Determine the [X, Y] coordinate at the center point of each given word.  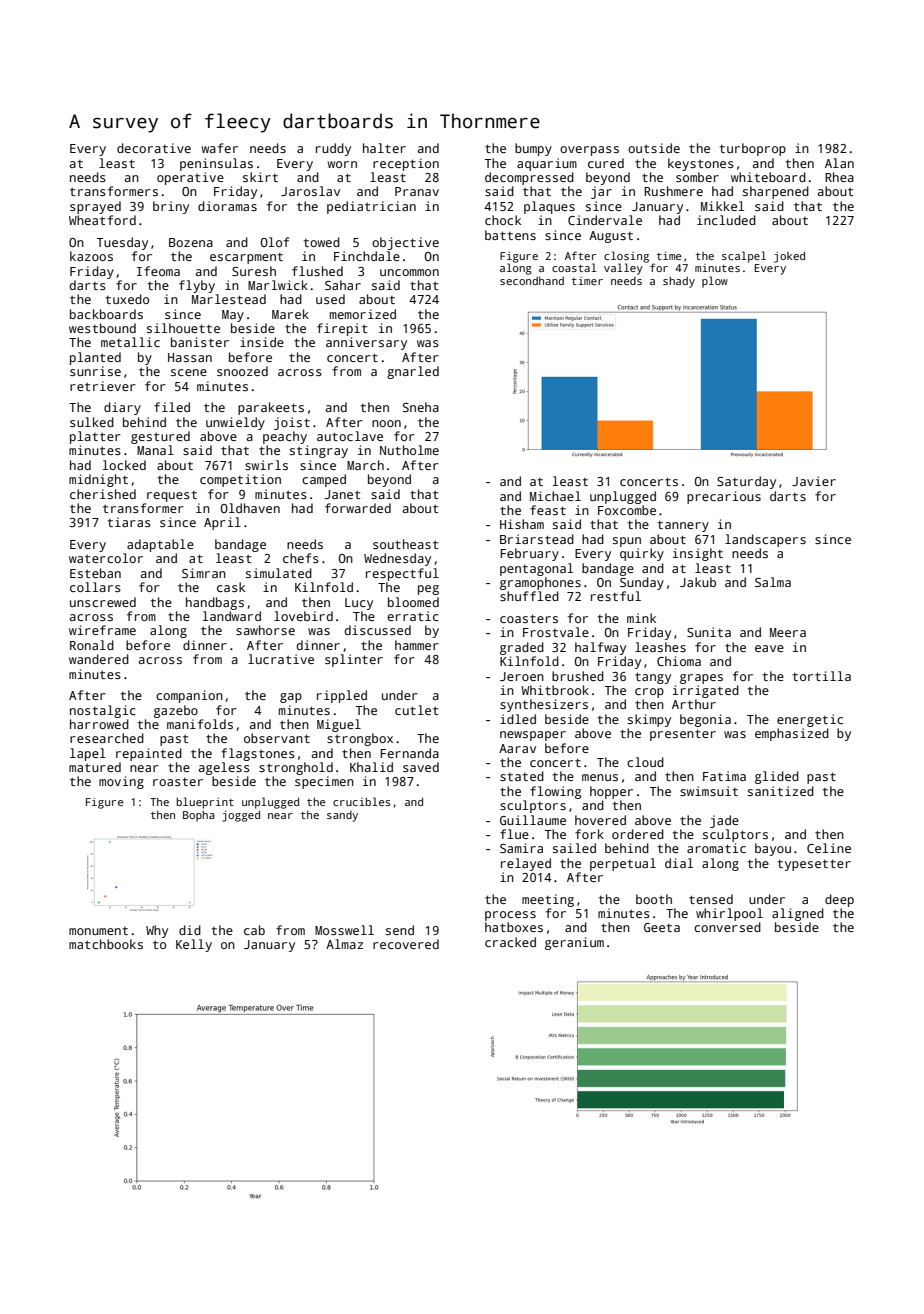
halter [384, 148]
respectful [402, 574]
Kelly [194, 945]
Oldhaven [250, 508]
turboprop [752, 149]
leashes [660, 647]
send [400, 930]
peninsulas [216, 164]
